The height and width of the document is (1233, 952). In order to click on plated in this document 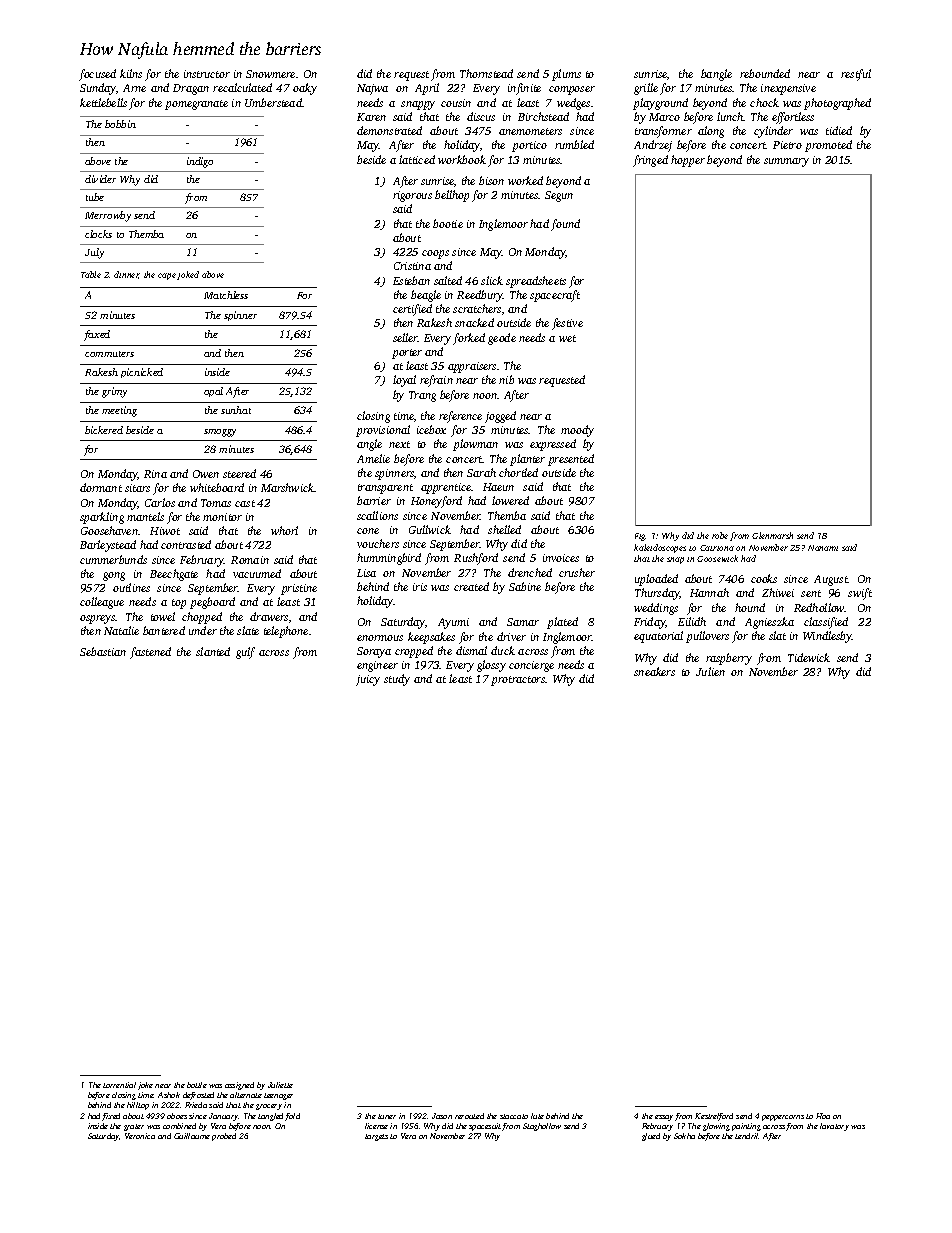, I will do `click(562, 623)`.
